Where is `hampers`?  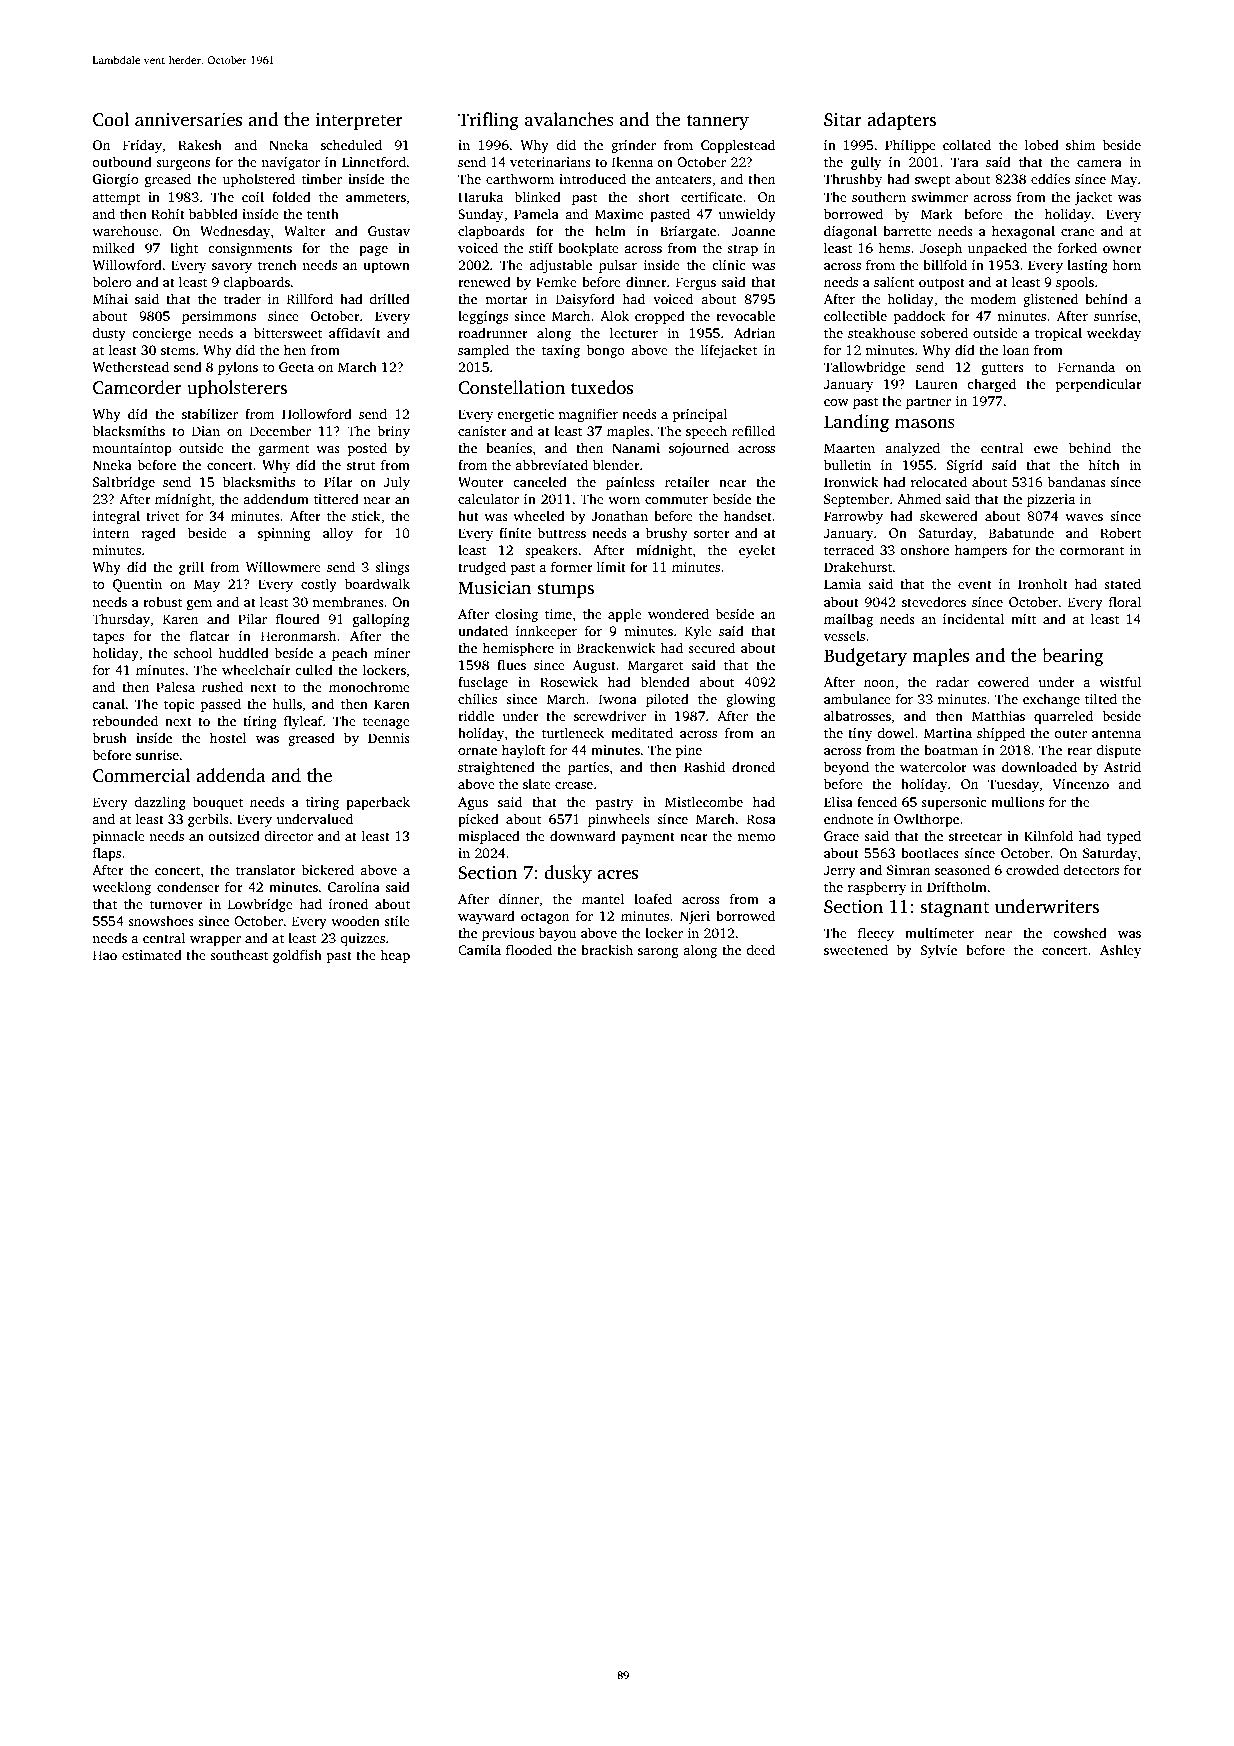 hampers is located at coordinates (981, 551).
